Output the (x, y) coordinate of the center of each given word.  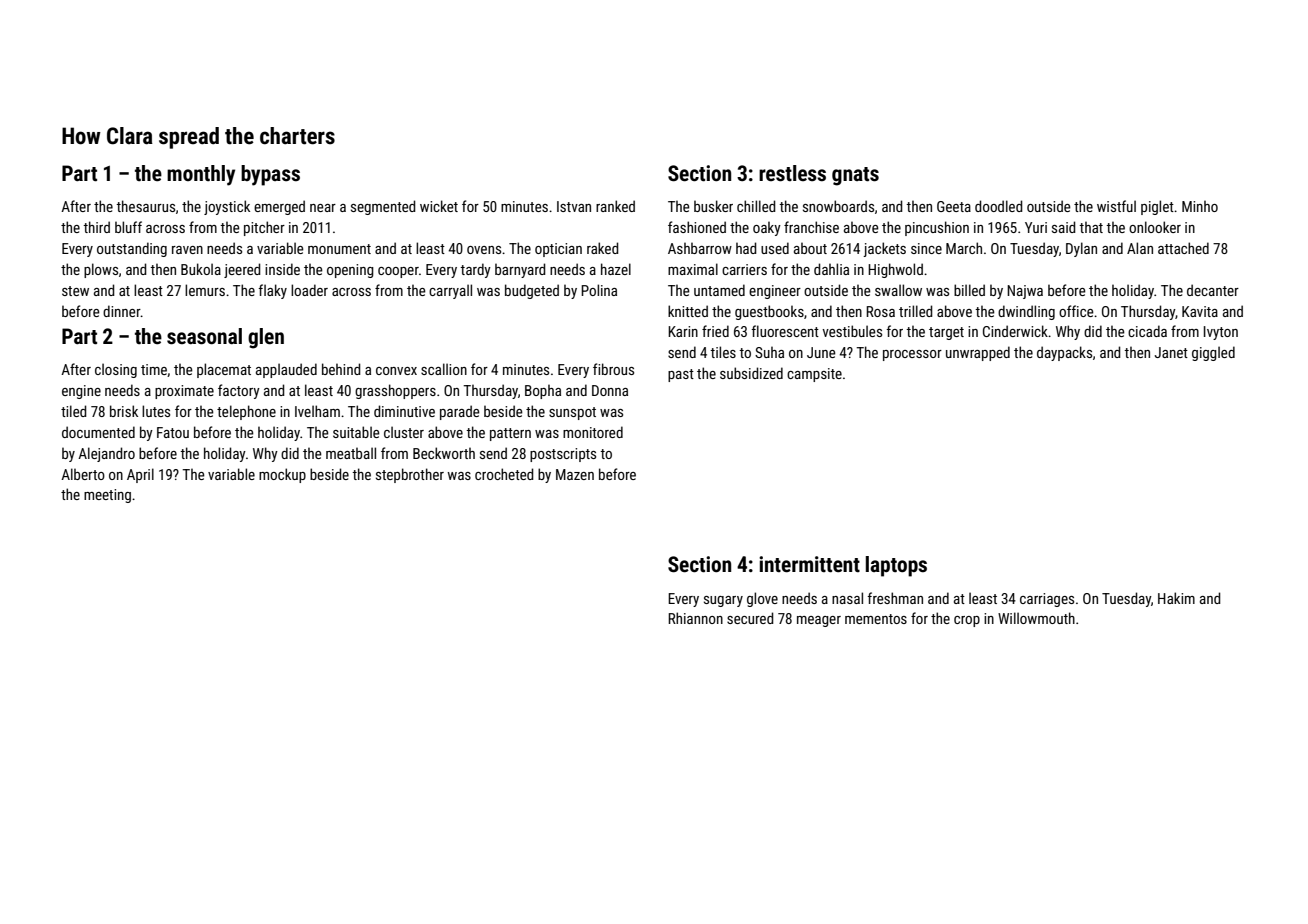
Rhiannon (695, 618)
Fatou (173, 432)
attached (1183, 248)
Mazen (575, 474)
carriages (1047, 600)
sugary (723, 601)
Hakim (1176, 598)
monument (339, 249)
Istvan (574, 206)
